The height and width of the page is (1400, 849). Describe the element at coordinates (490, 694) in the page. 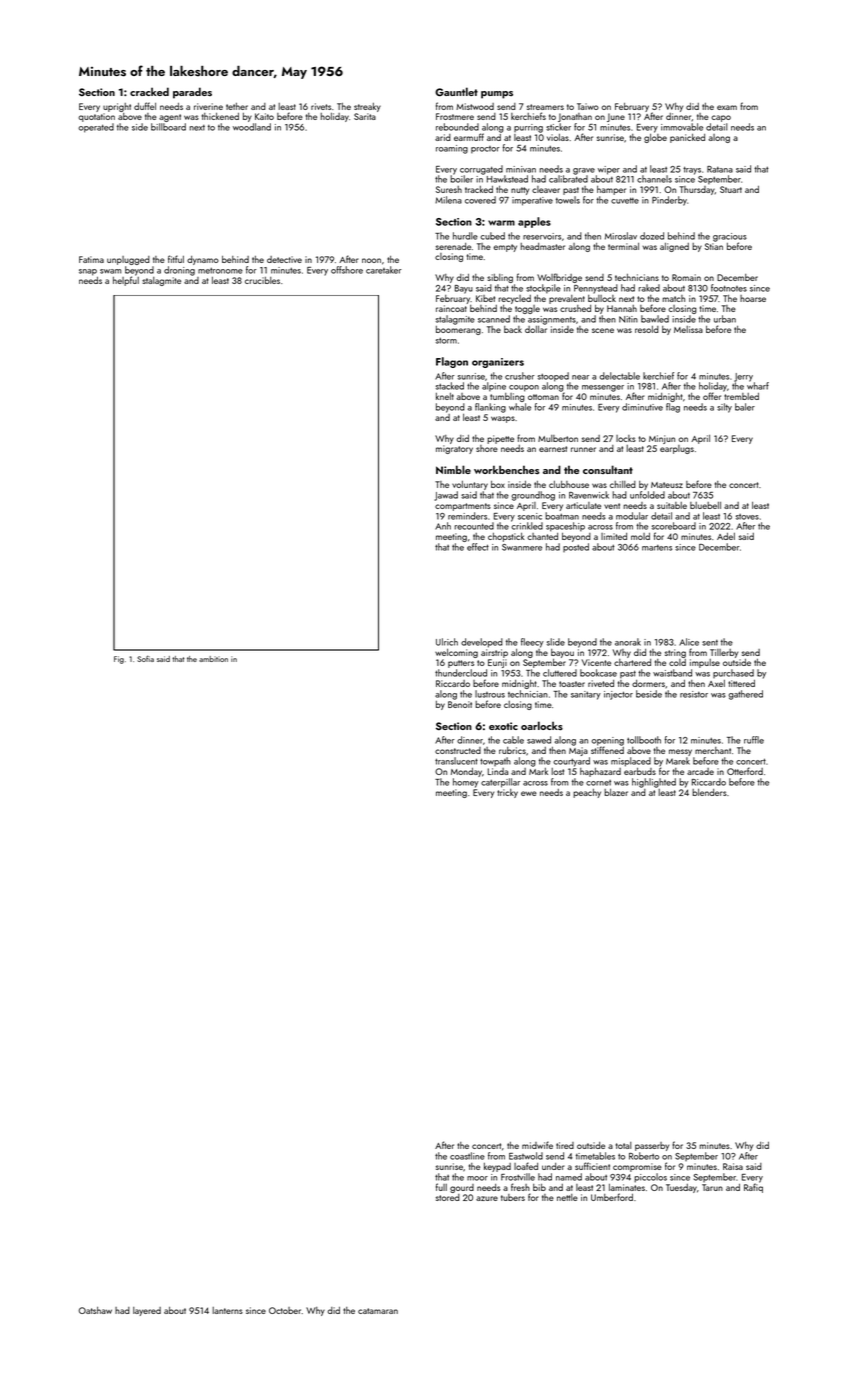

I see `lustrous` at that location.
